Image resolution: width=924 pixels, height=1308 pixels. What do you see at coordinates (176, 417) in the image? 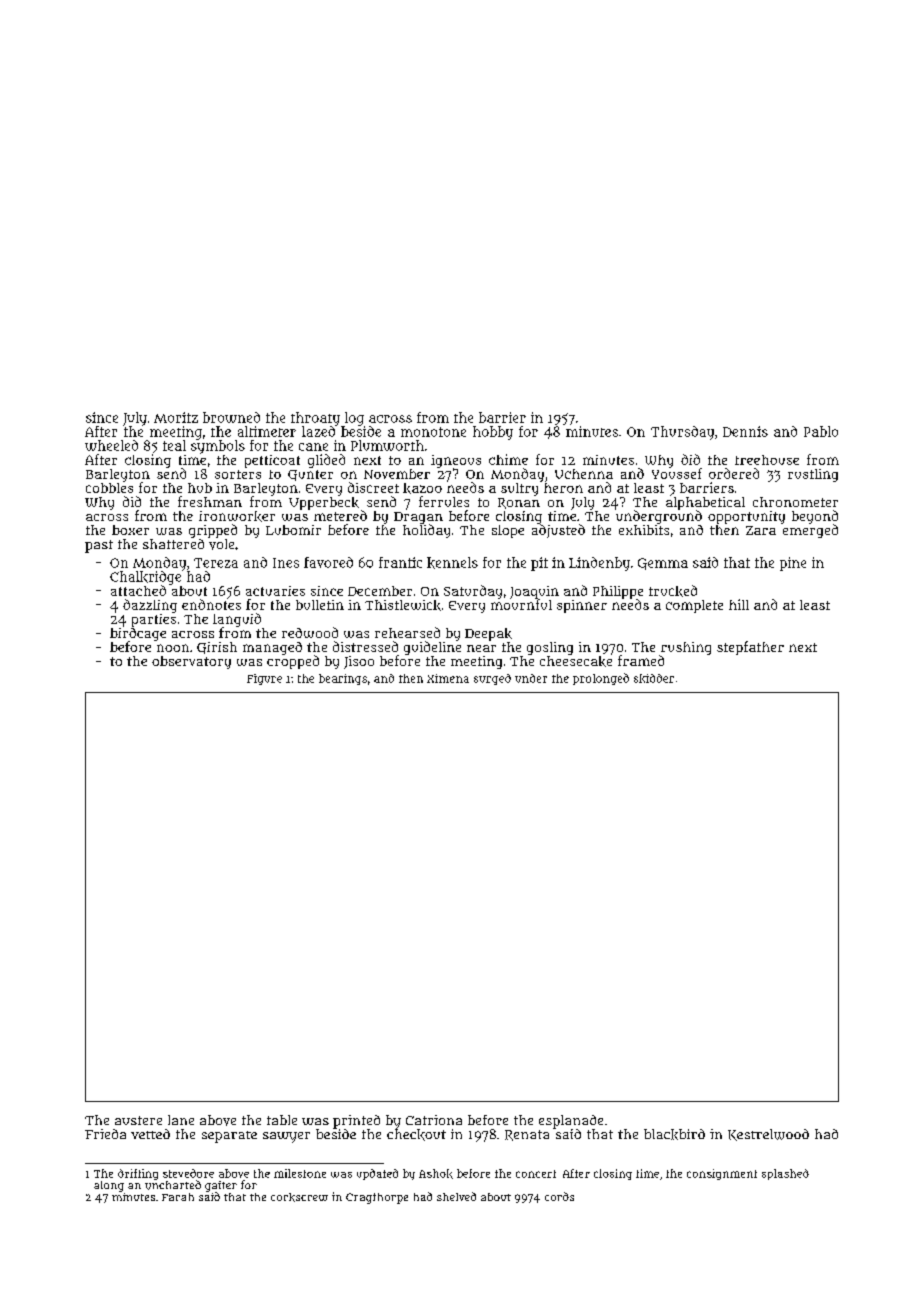
I see `Moritz` at bounding box center [176, 417].
